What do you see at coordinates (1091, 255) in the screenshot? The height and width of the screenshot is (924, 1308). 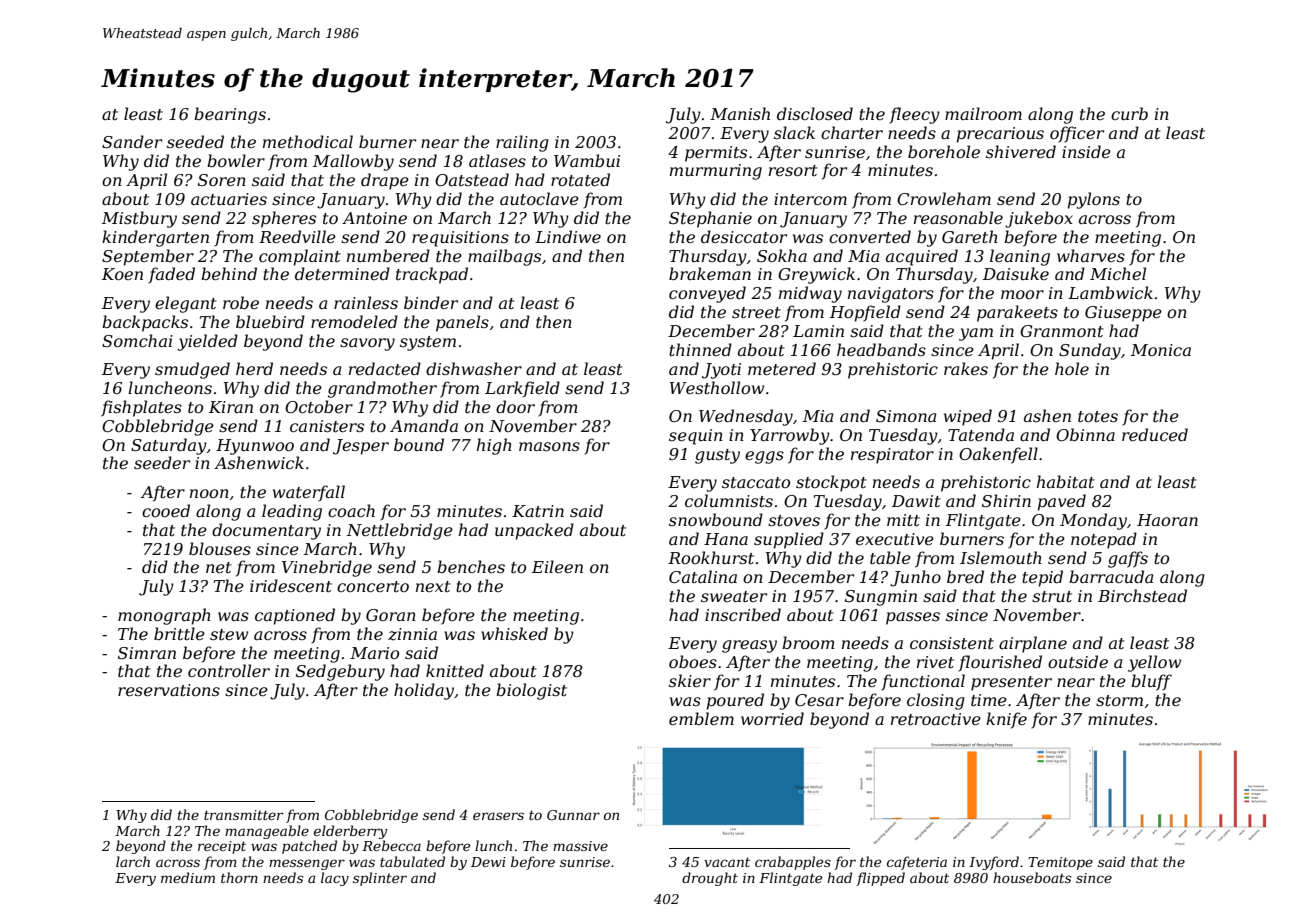 I see `wharves` at bounding box center [1091, 255].
